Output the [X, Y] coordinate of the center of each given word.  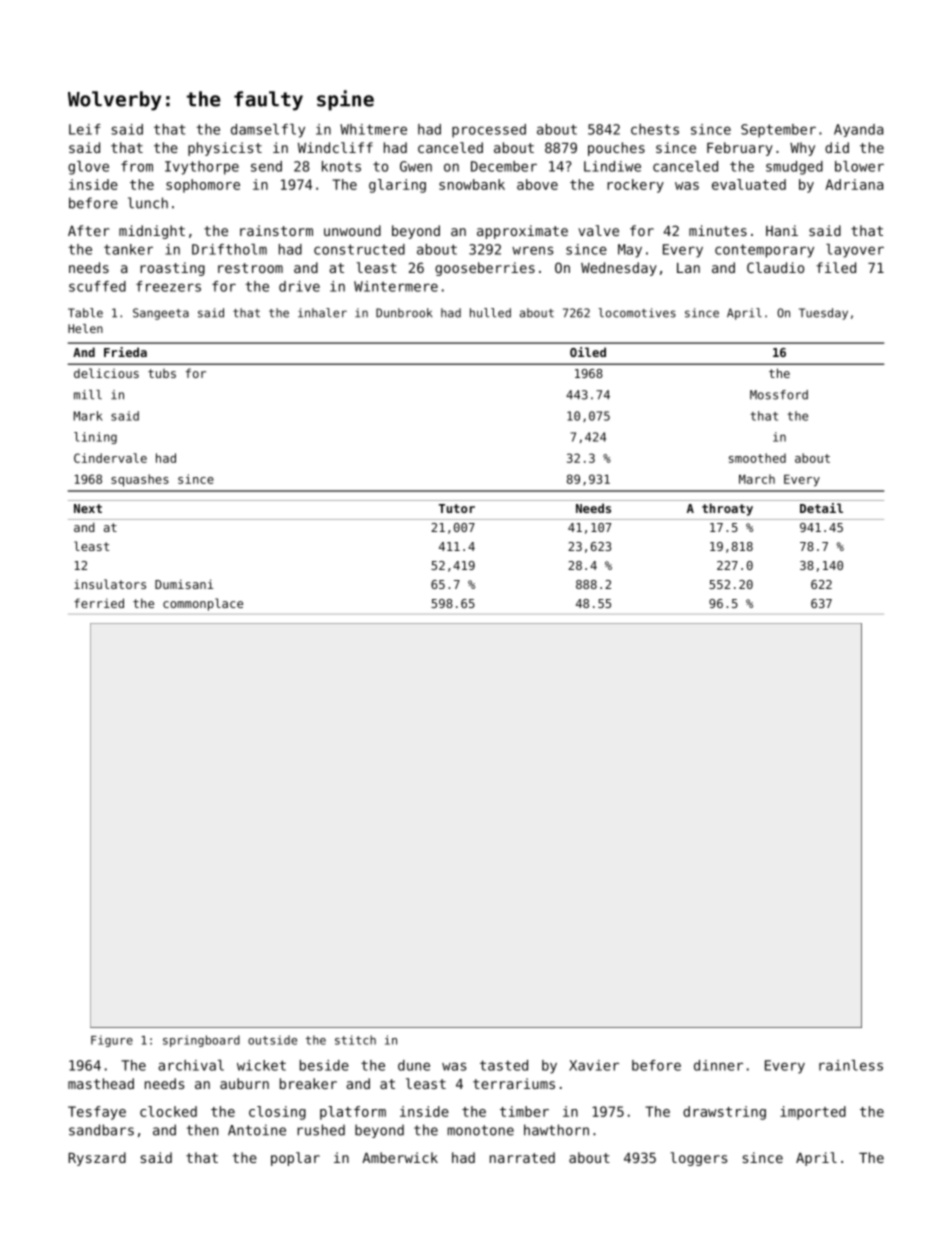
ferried [99, 603]
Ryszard [97, 1159]
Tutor [457, 508]
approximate [522, 232]
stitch [355, 1040]
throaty [727, 509]
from [137, 166]
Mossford [779, 395]
